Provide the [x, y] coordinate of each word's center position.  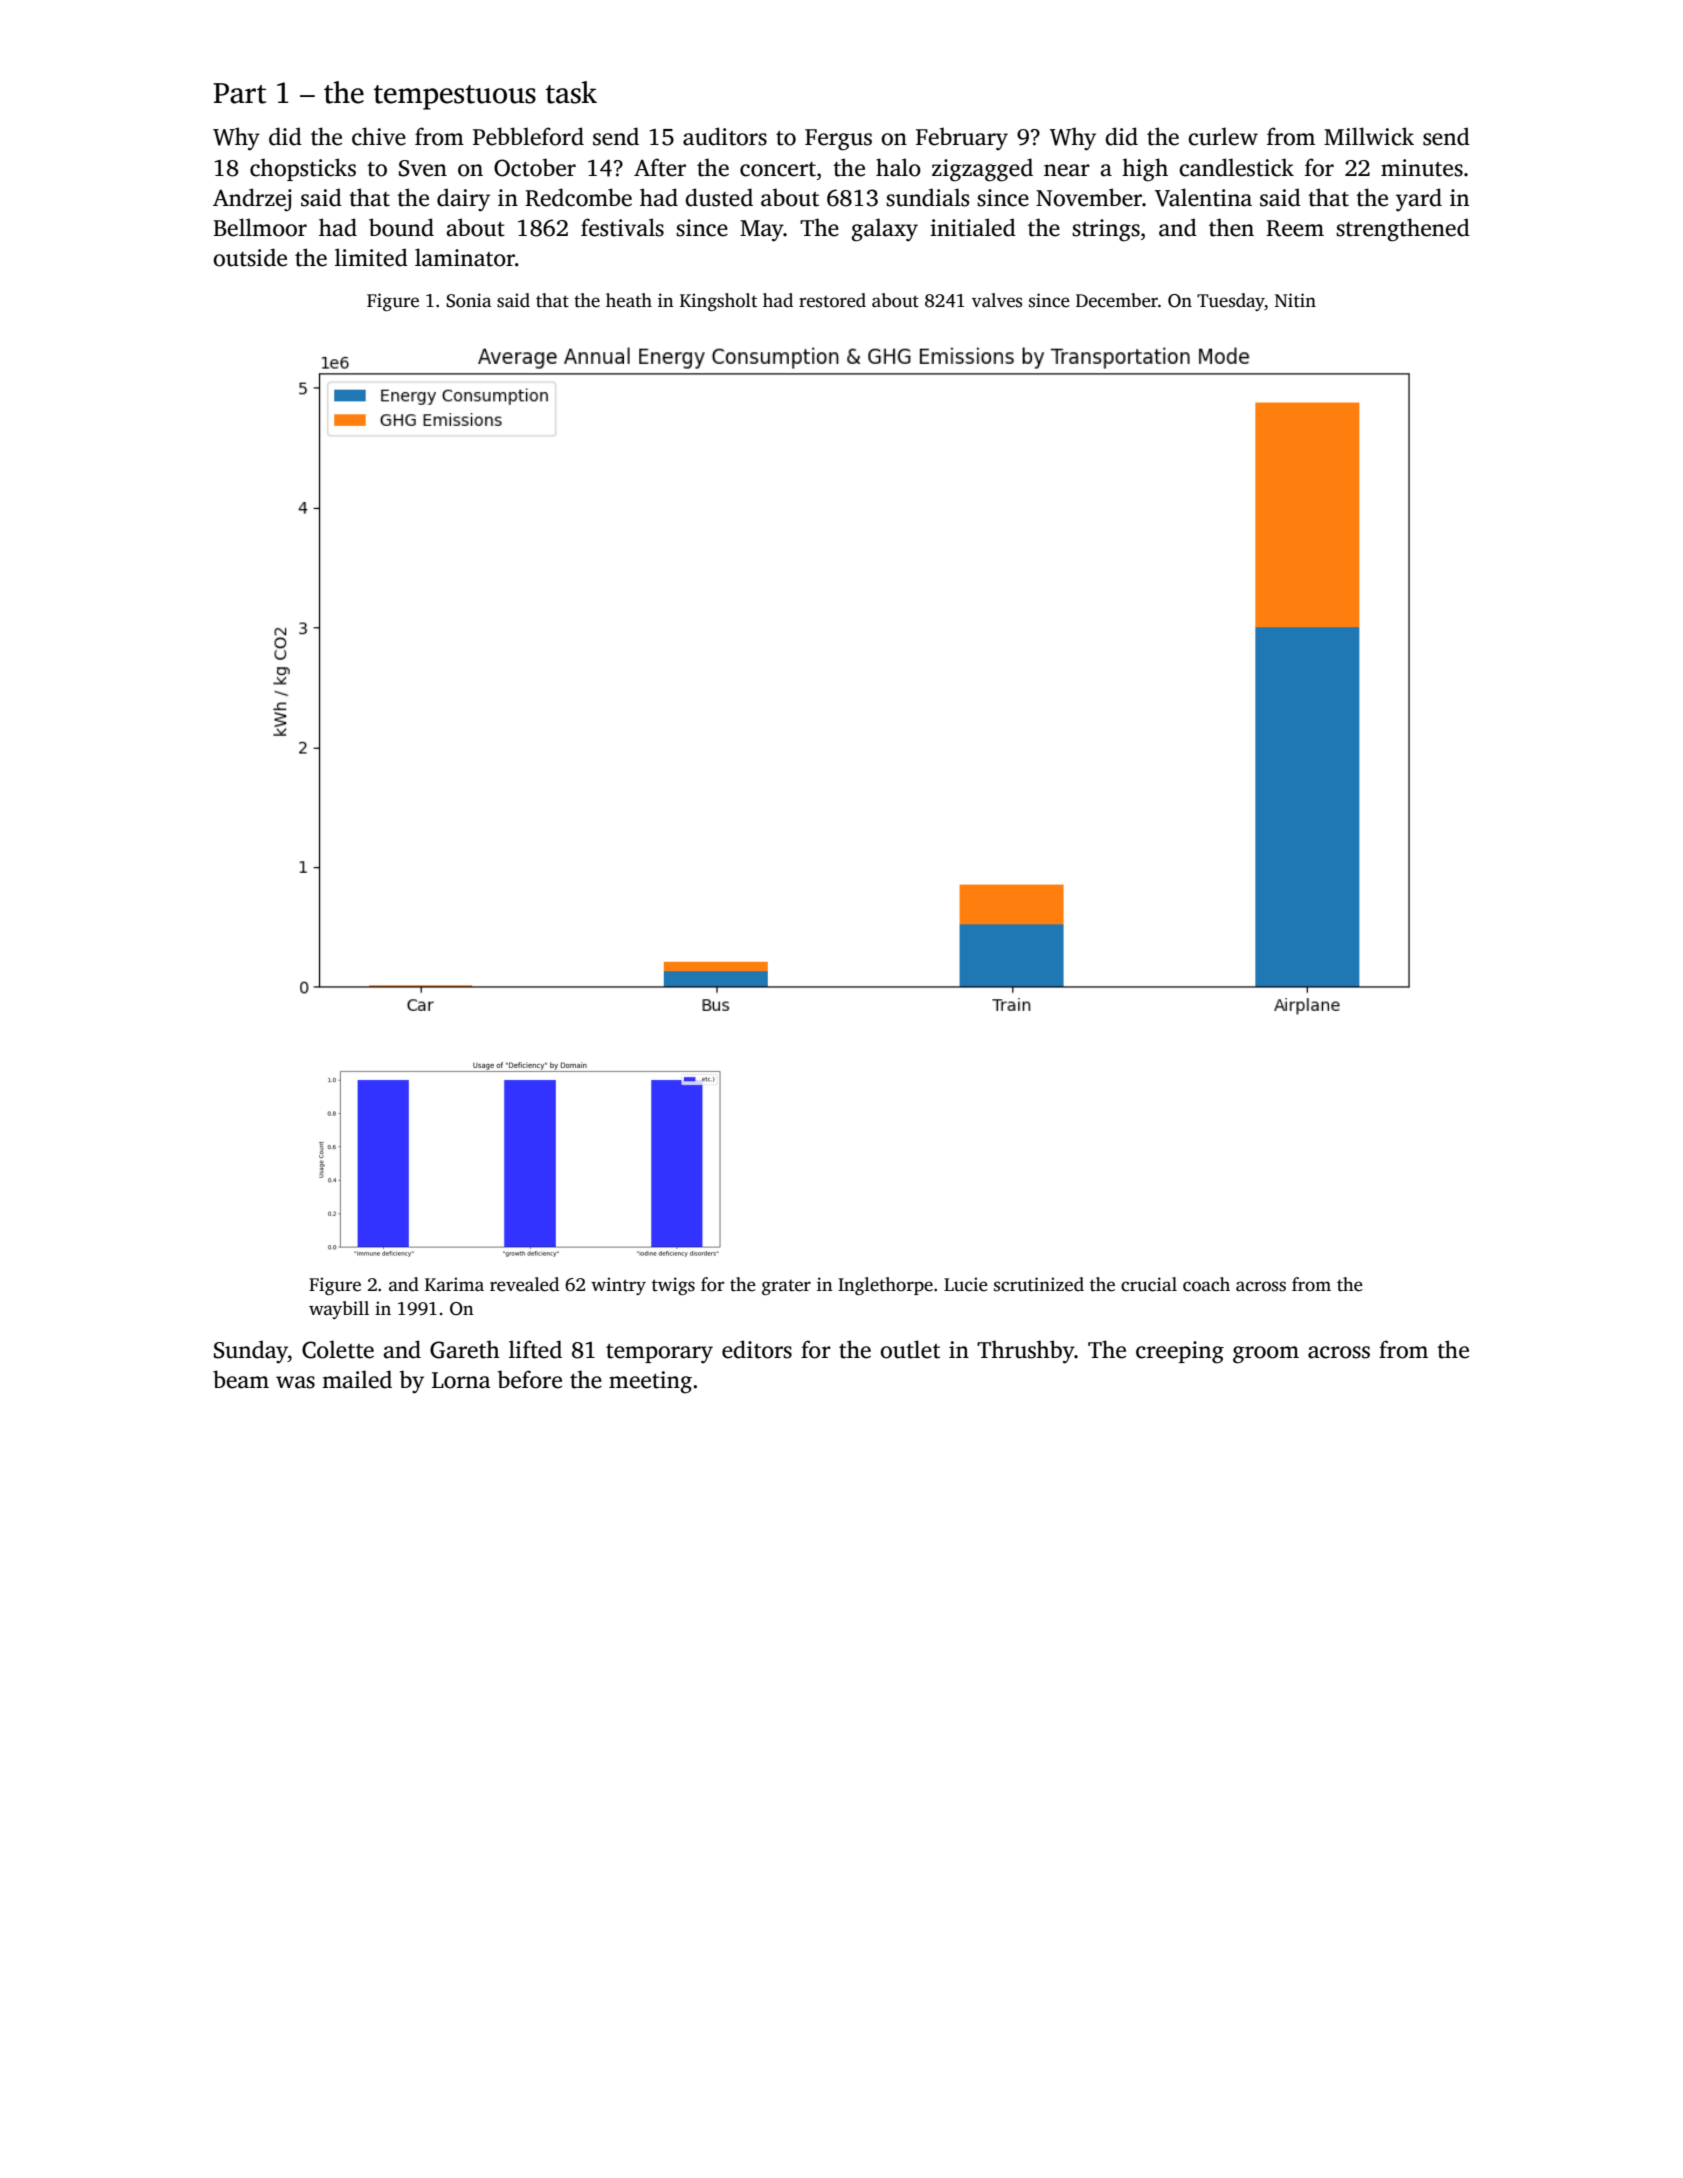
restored [832, 300]
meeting [650, 1382]
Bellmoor [260, 227]
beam [241, 1379]
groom [1266, 1355]
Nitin [1295, 300]
